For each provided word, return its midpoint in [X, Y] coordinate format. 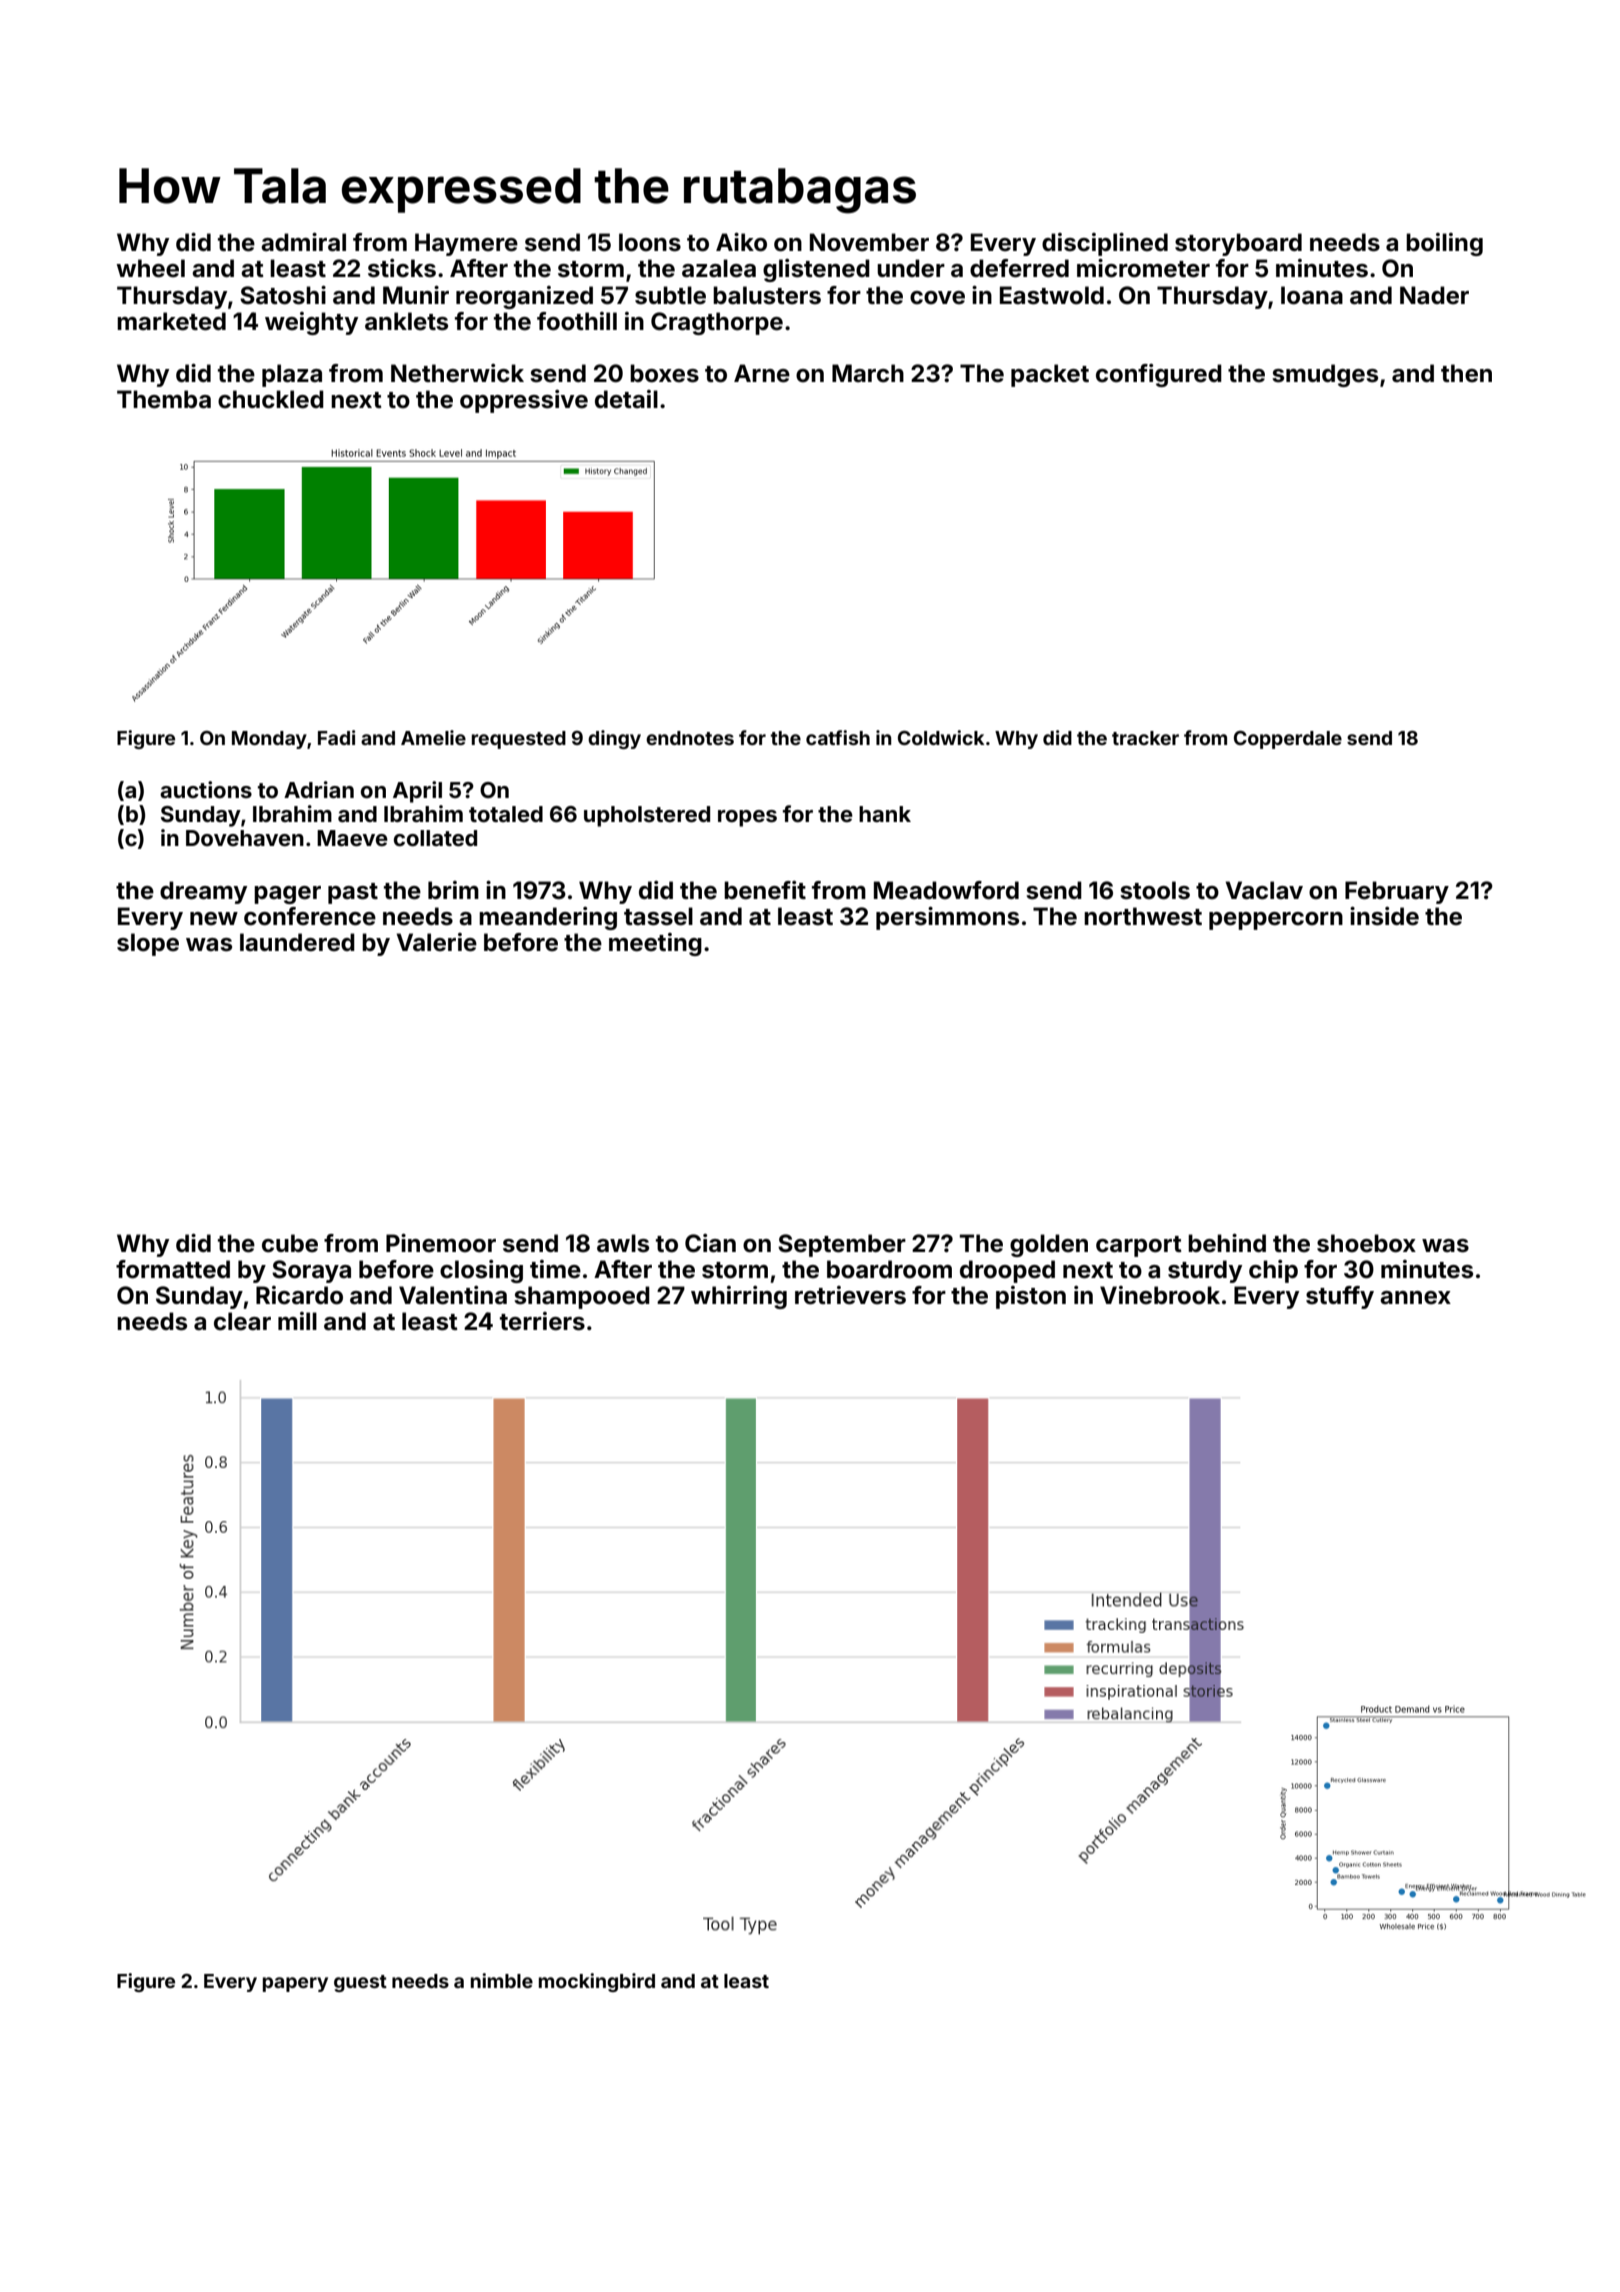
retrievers [850, 1295]
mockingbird [597, 1982]
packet [1050, 375]
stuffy [1340, 1297]
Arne [762, 373]
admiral [303, 242]
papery [295, 1984]
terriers [542, 1321]
